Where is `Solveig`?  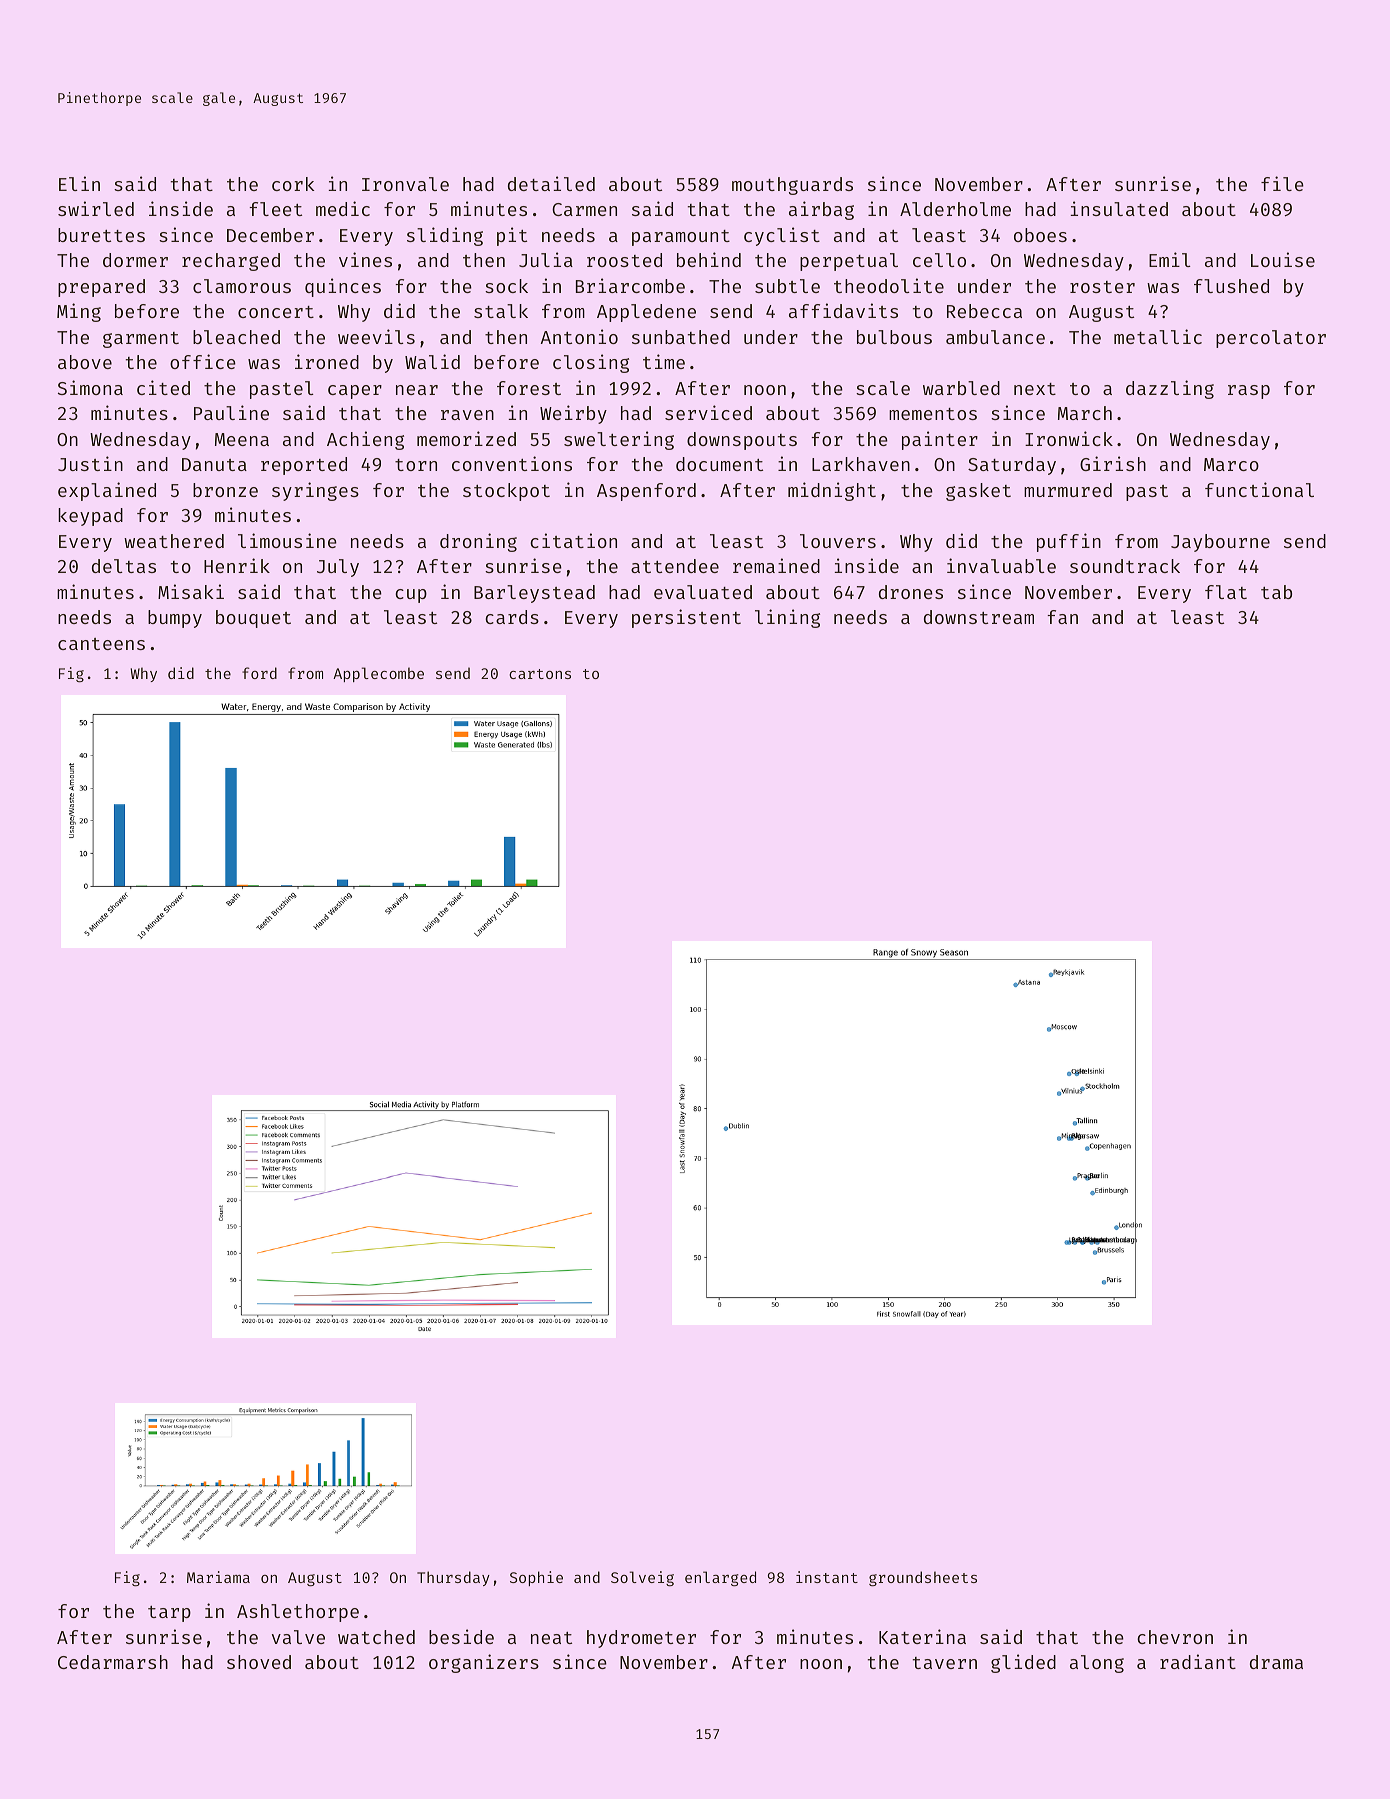 Solveig is located at coordinates (642, 1579).
